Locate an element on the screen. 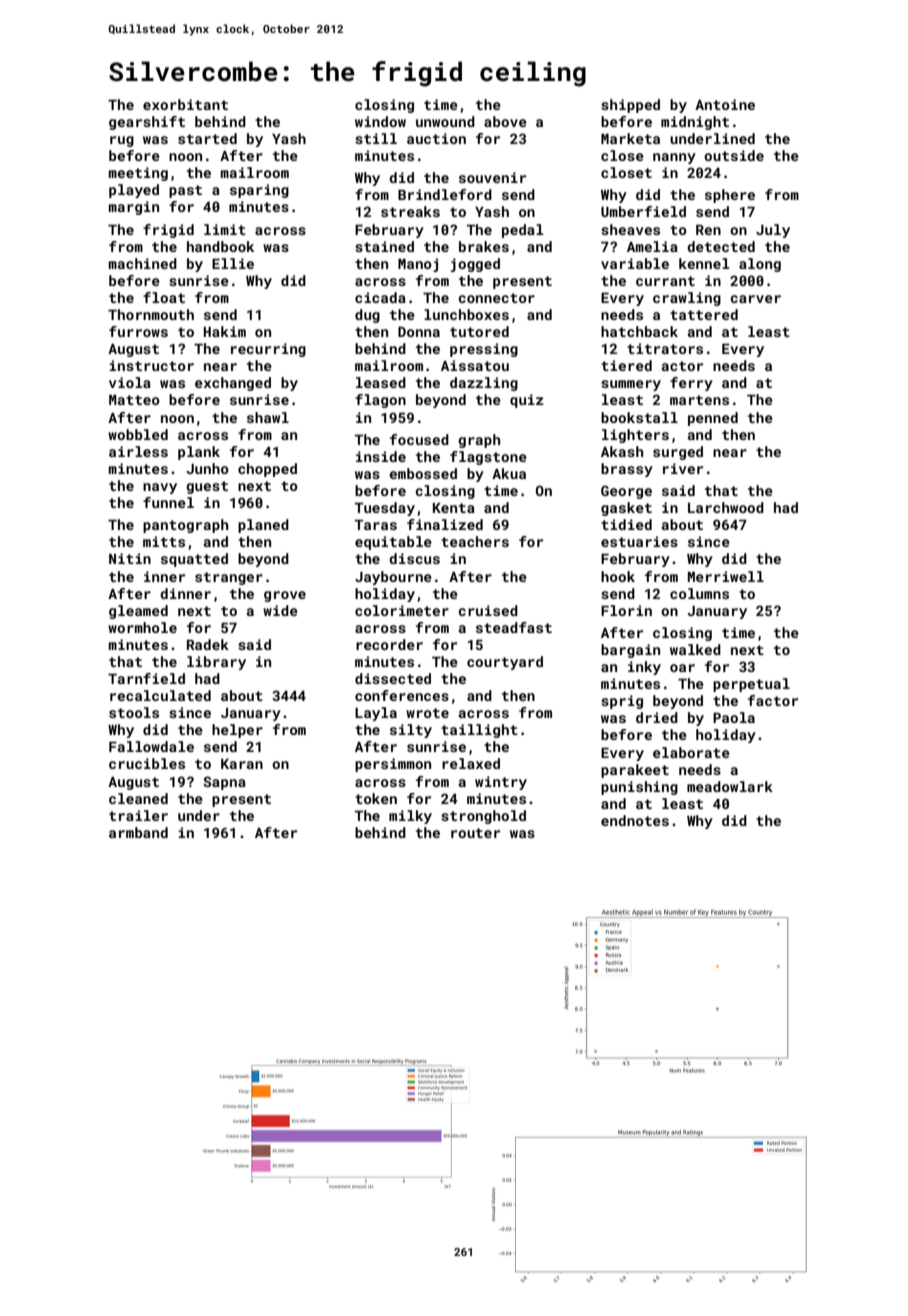  Kenta is located at coordinates (454, 508).
